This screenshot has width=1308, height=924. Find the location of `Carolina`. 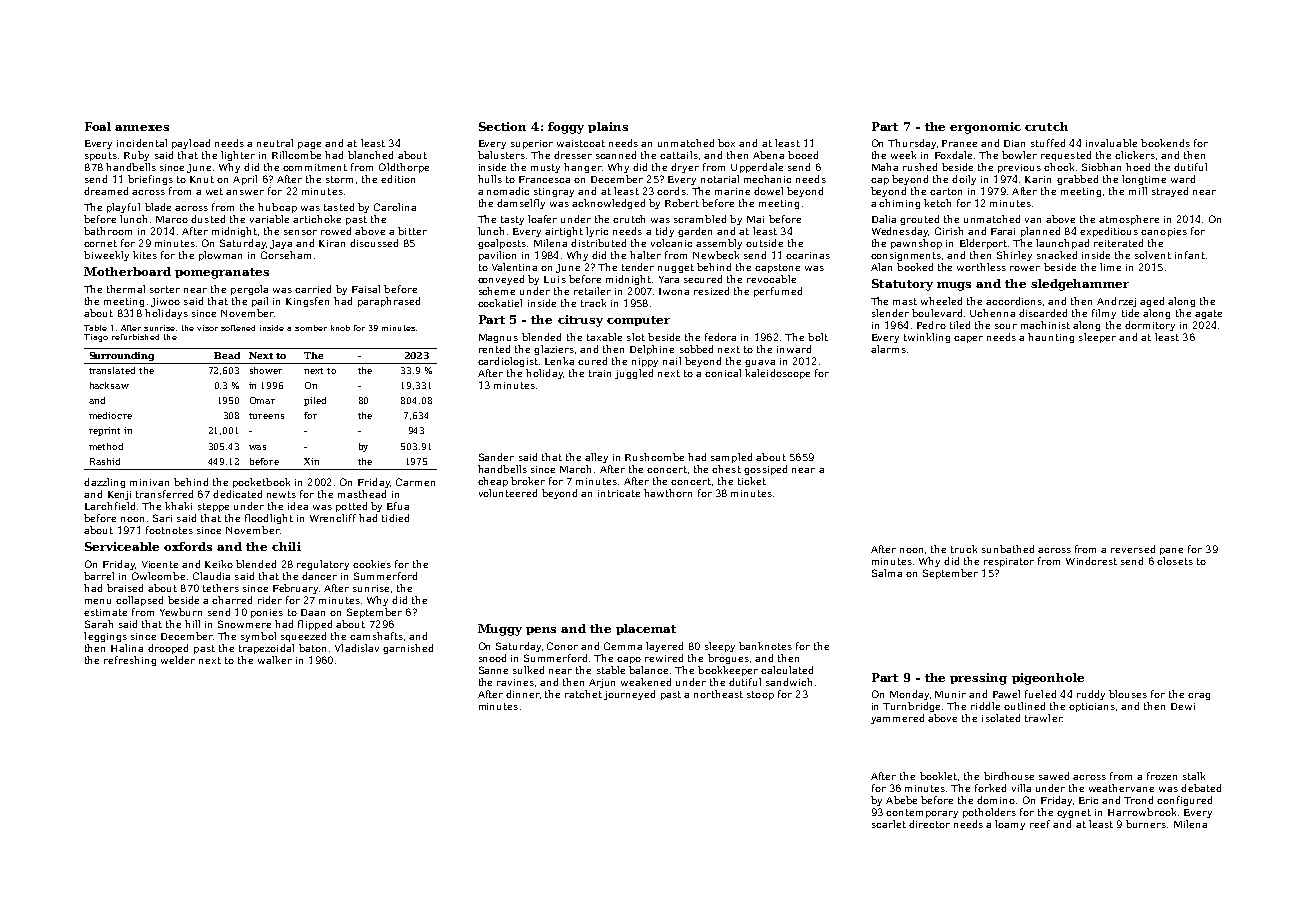

Carolina is located at coordinates (395, 207).
